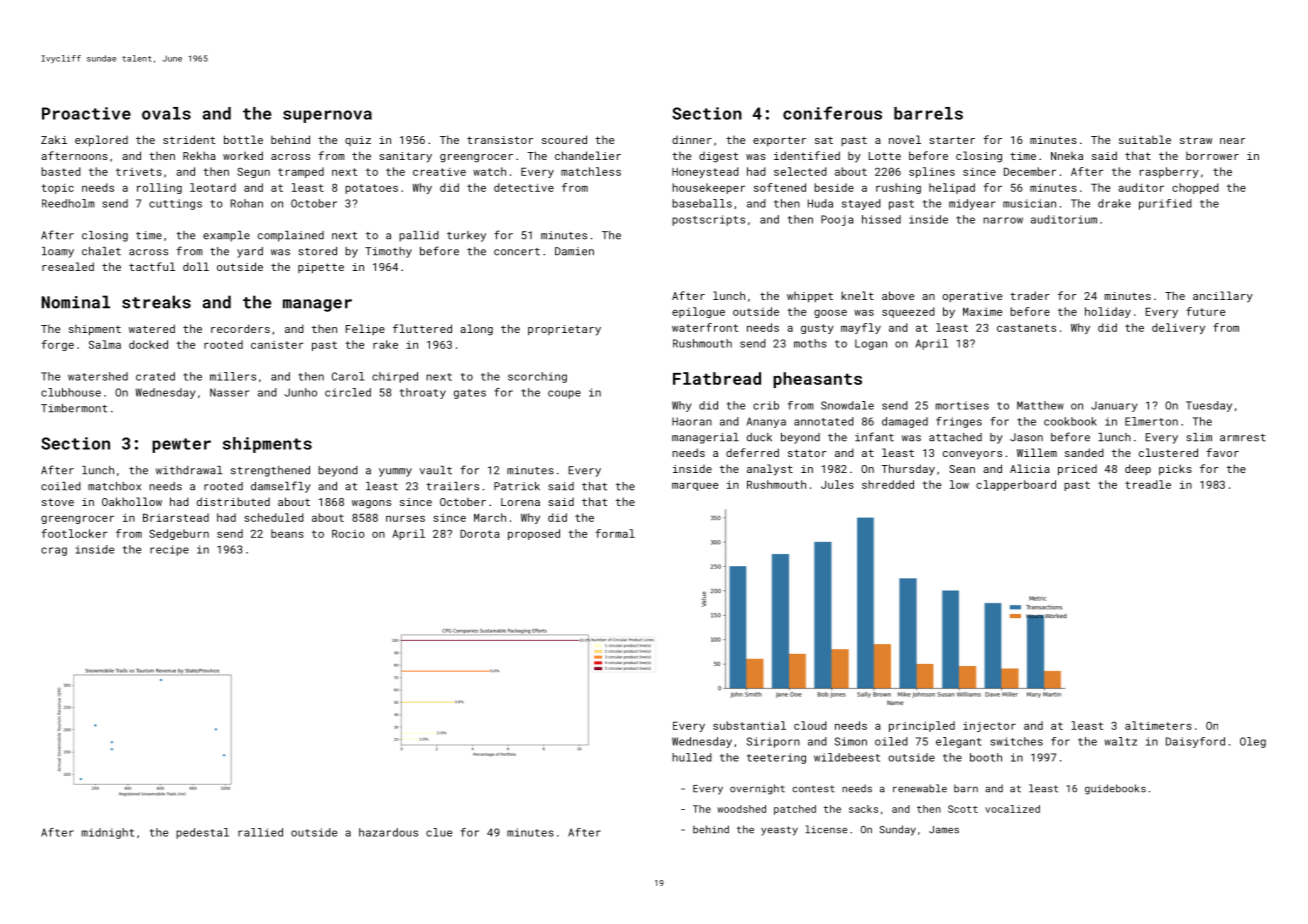 This screenshot has height=924, width=1308. I want to click on Oleg, so click(1253, 742).
